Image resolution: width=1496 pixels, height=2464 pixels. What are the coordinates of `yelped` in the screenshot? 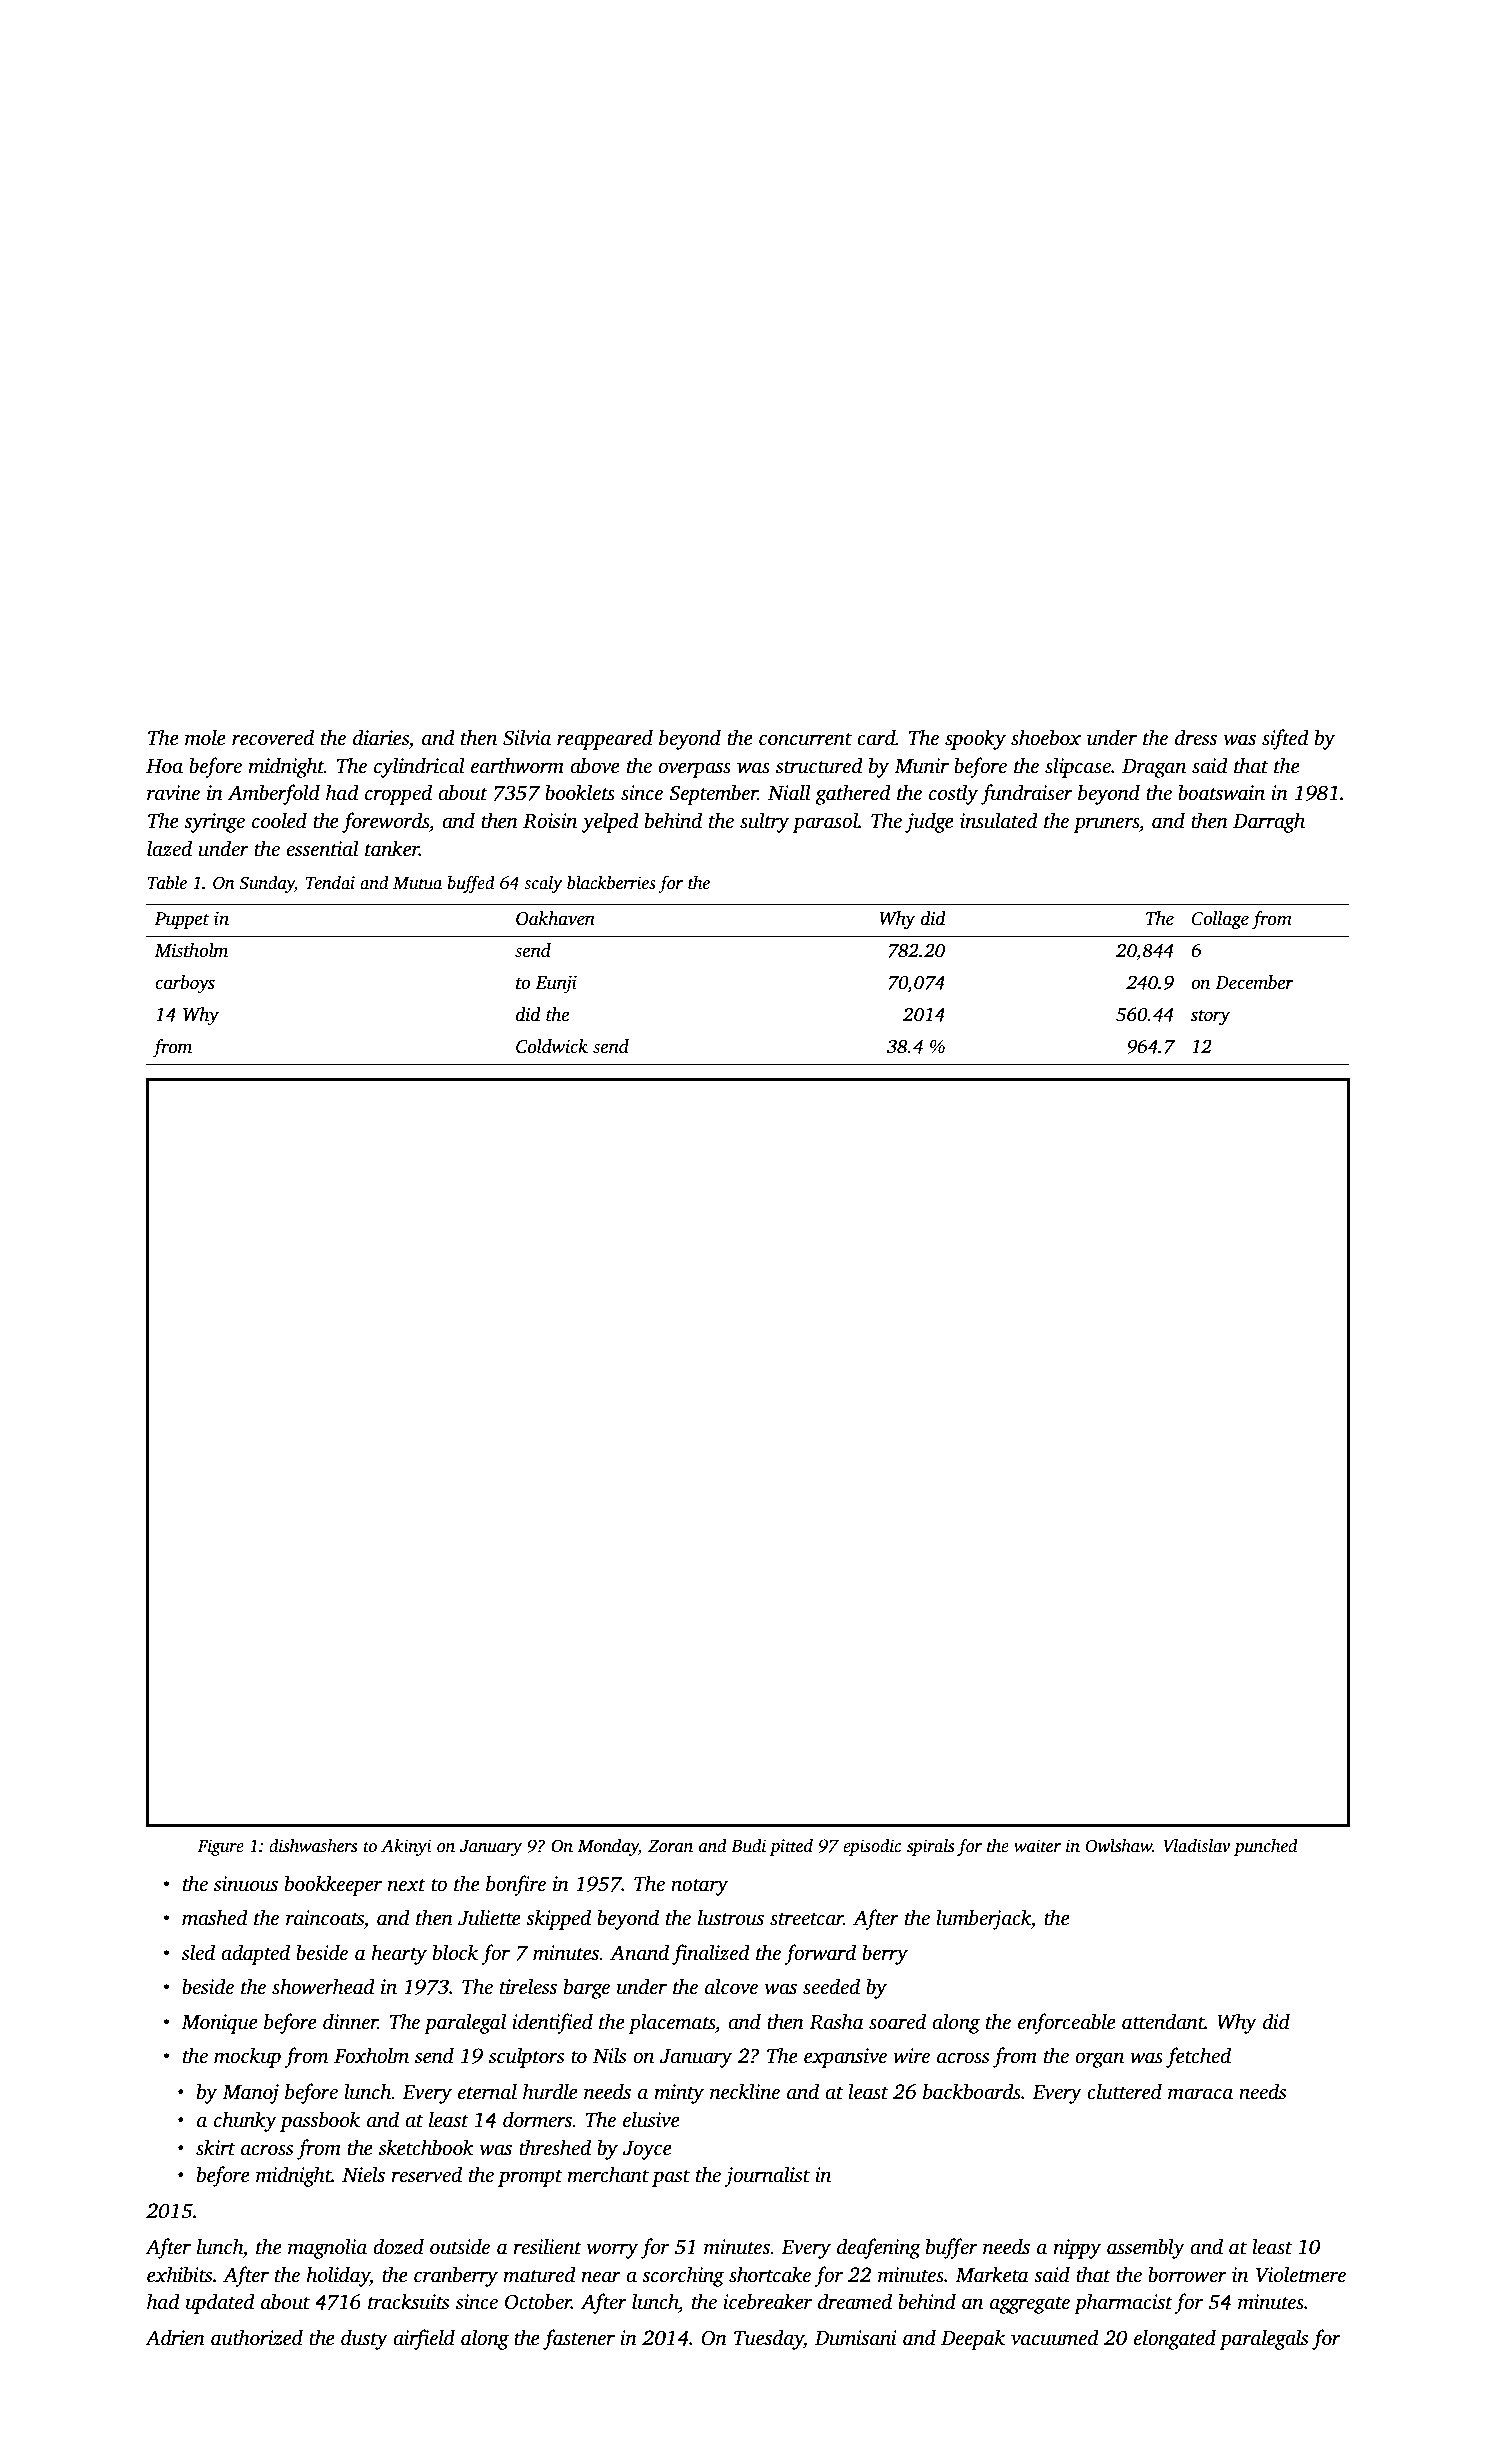 It's located at (610, 822).
